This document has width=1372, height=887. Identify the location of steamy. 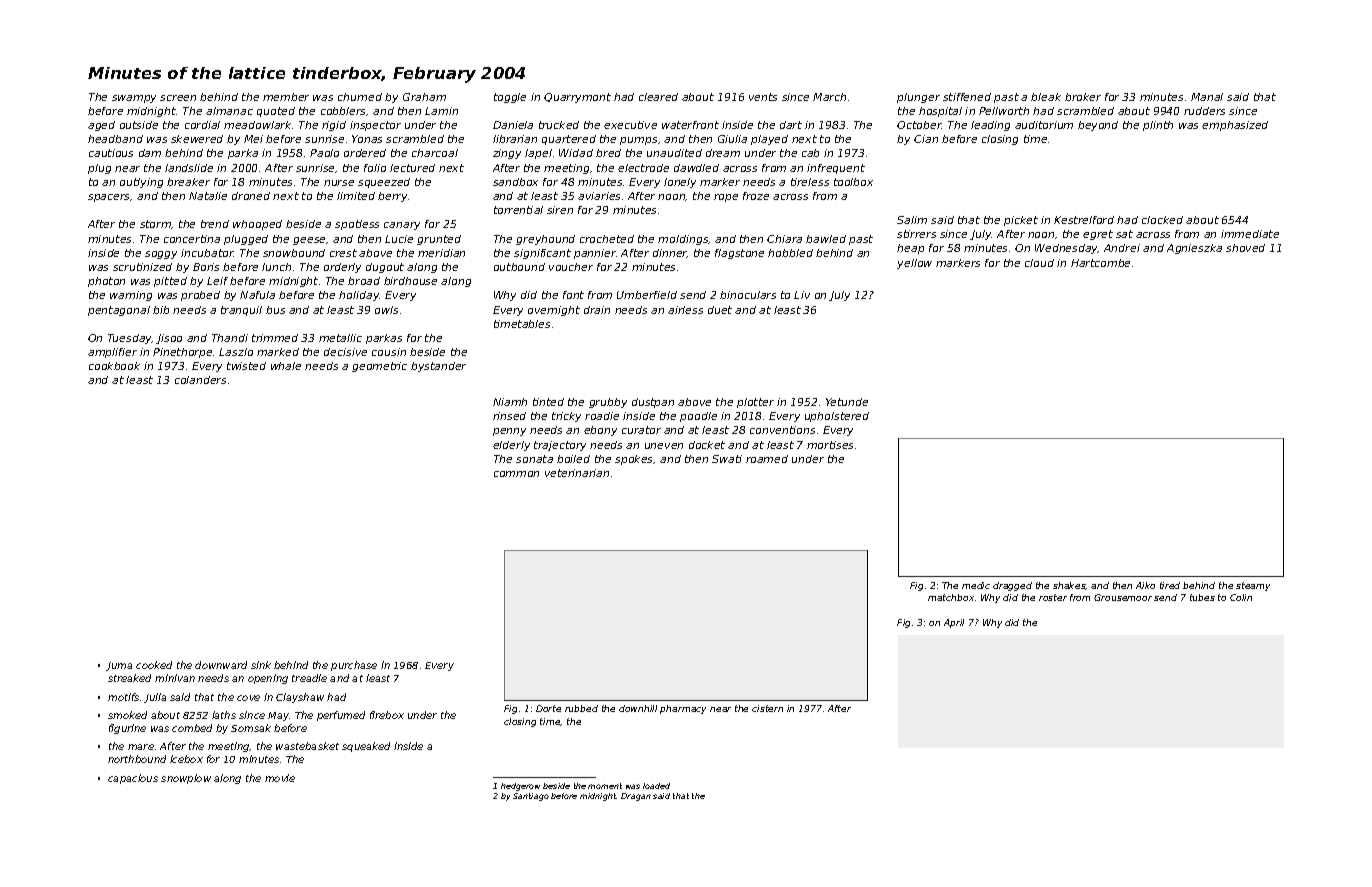
(1253, 586).
